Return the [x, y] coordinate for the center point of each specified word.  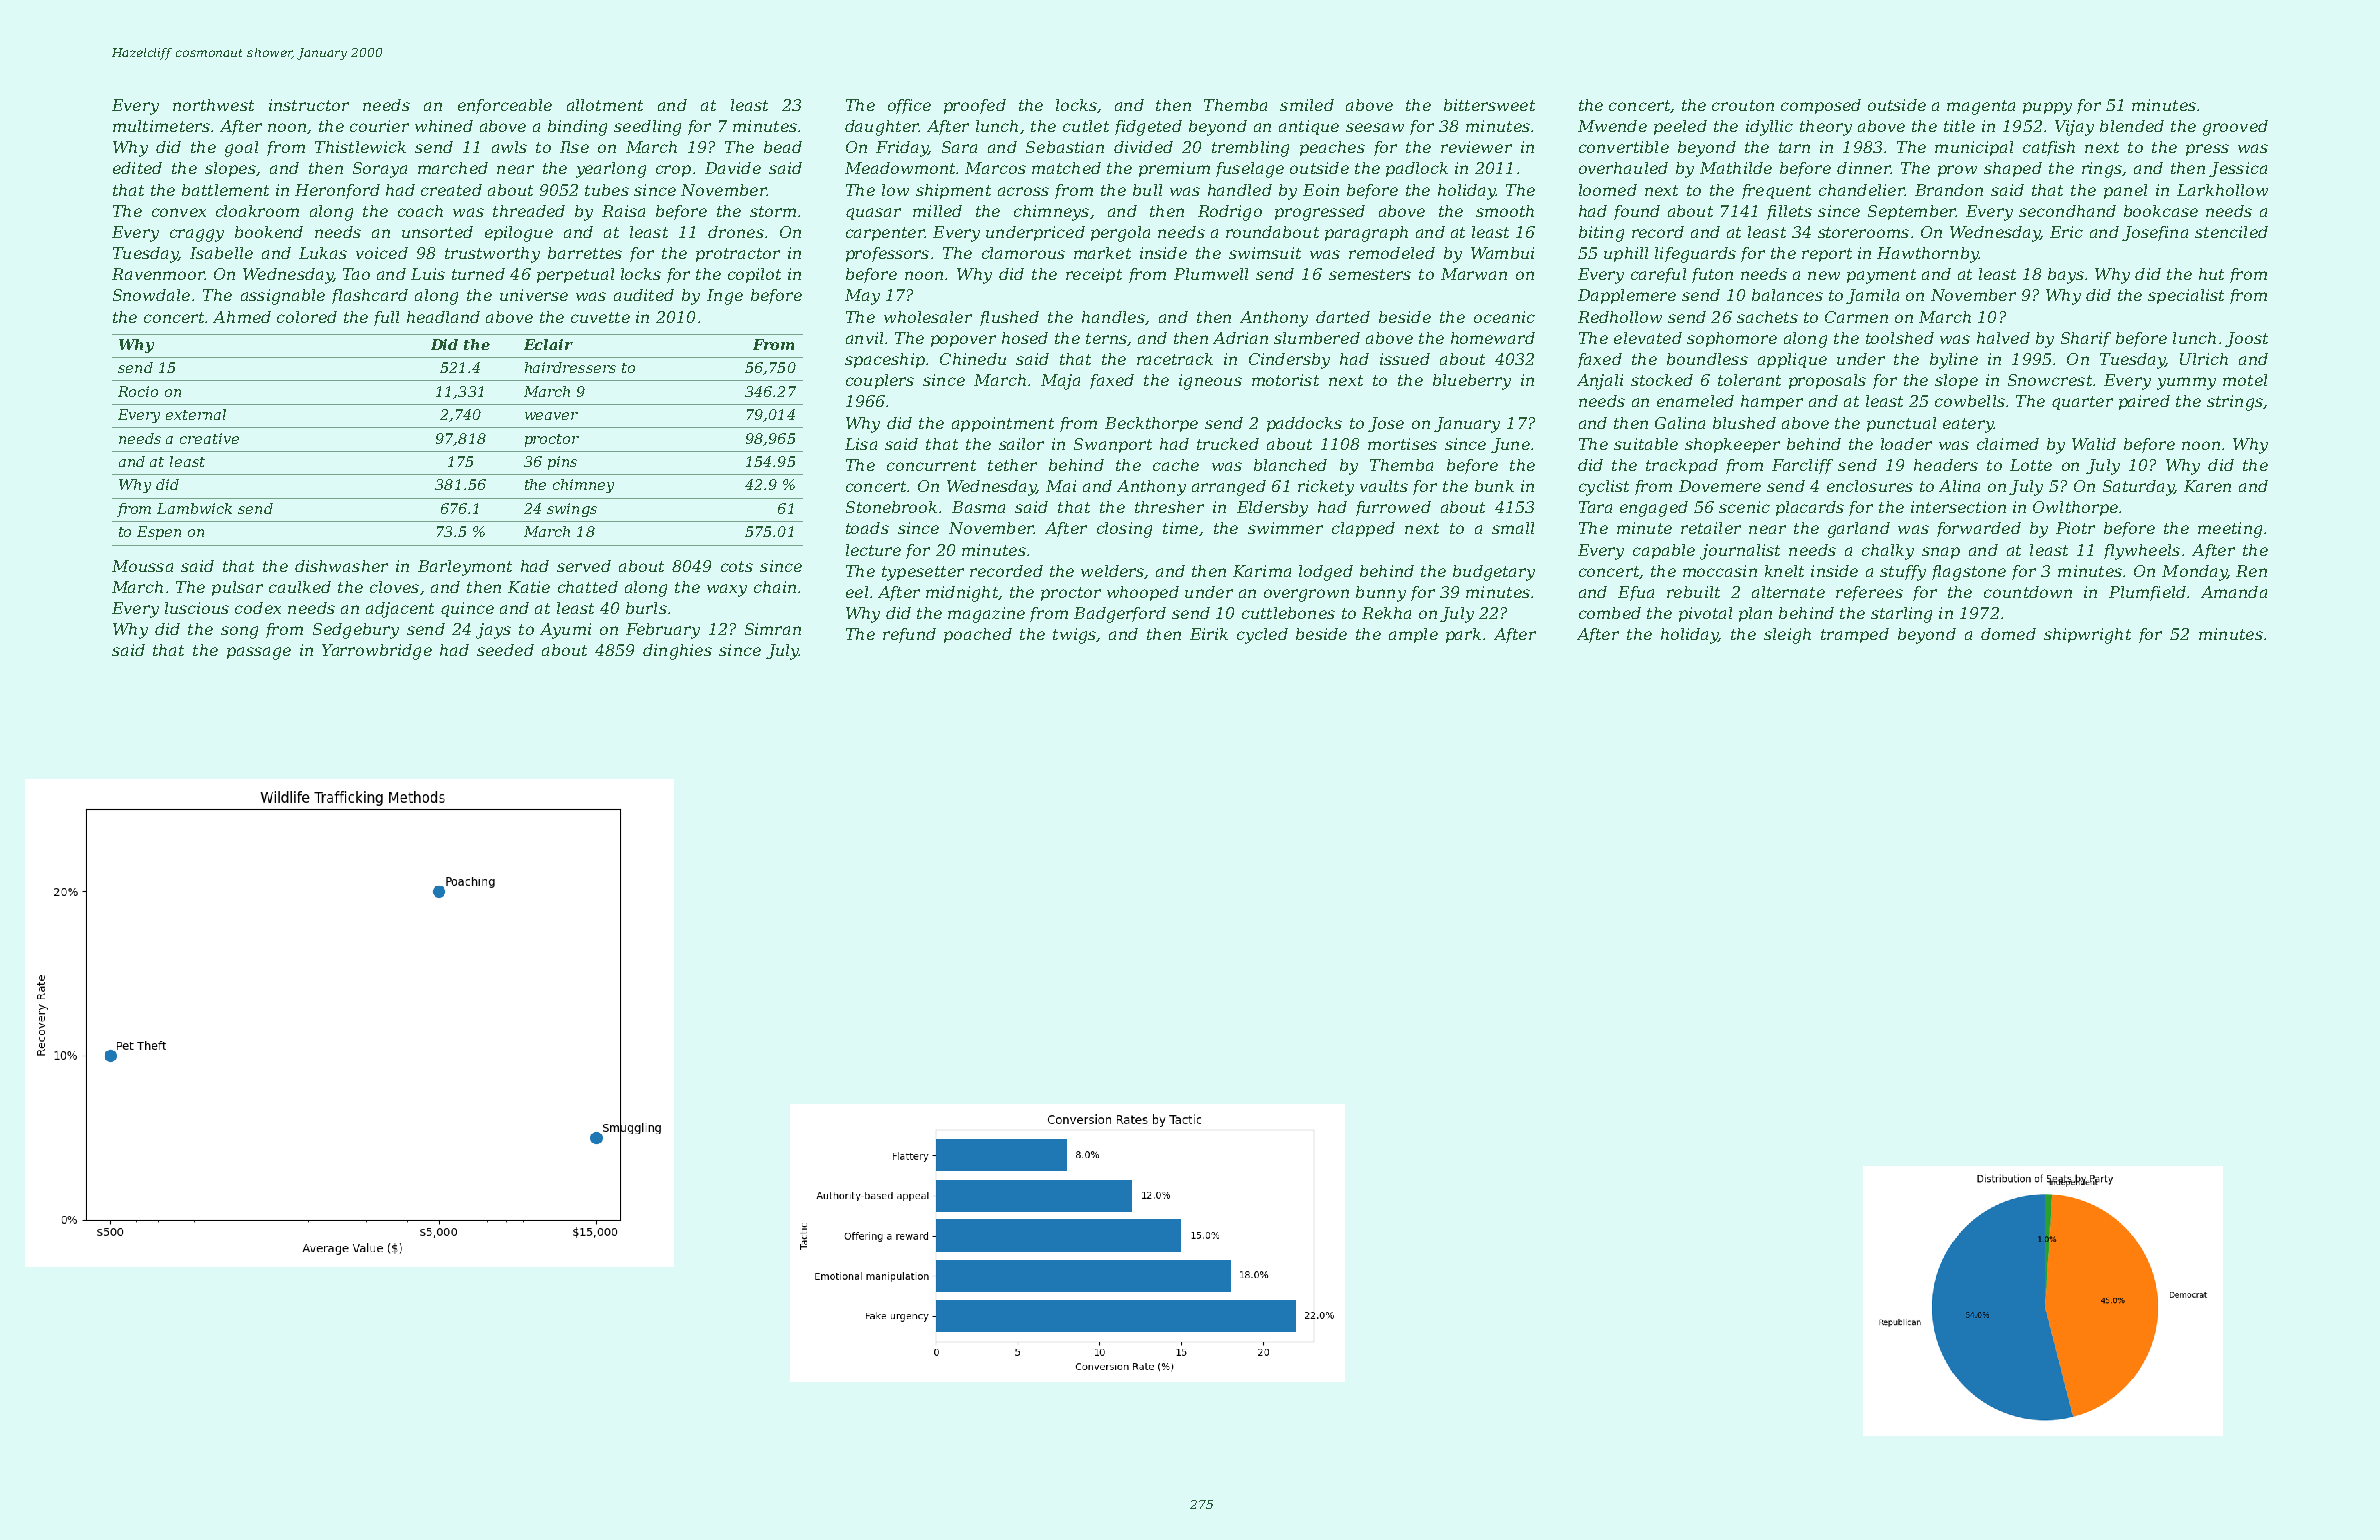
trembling [1250, 149]
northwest [213, 105]
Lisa [861, 444]
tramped [1855, 635]
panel [2125, 191]
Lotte [2031, 465]
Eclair [548, 344]
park [1463, 635]
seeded [505, 650]
